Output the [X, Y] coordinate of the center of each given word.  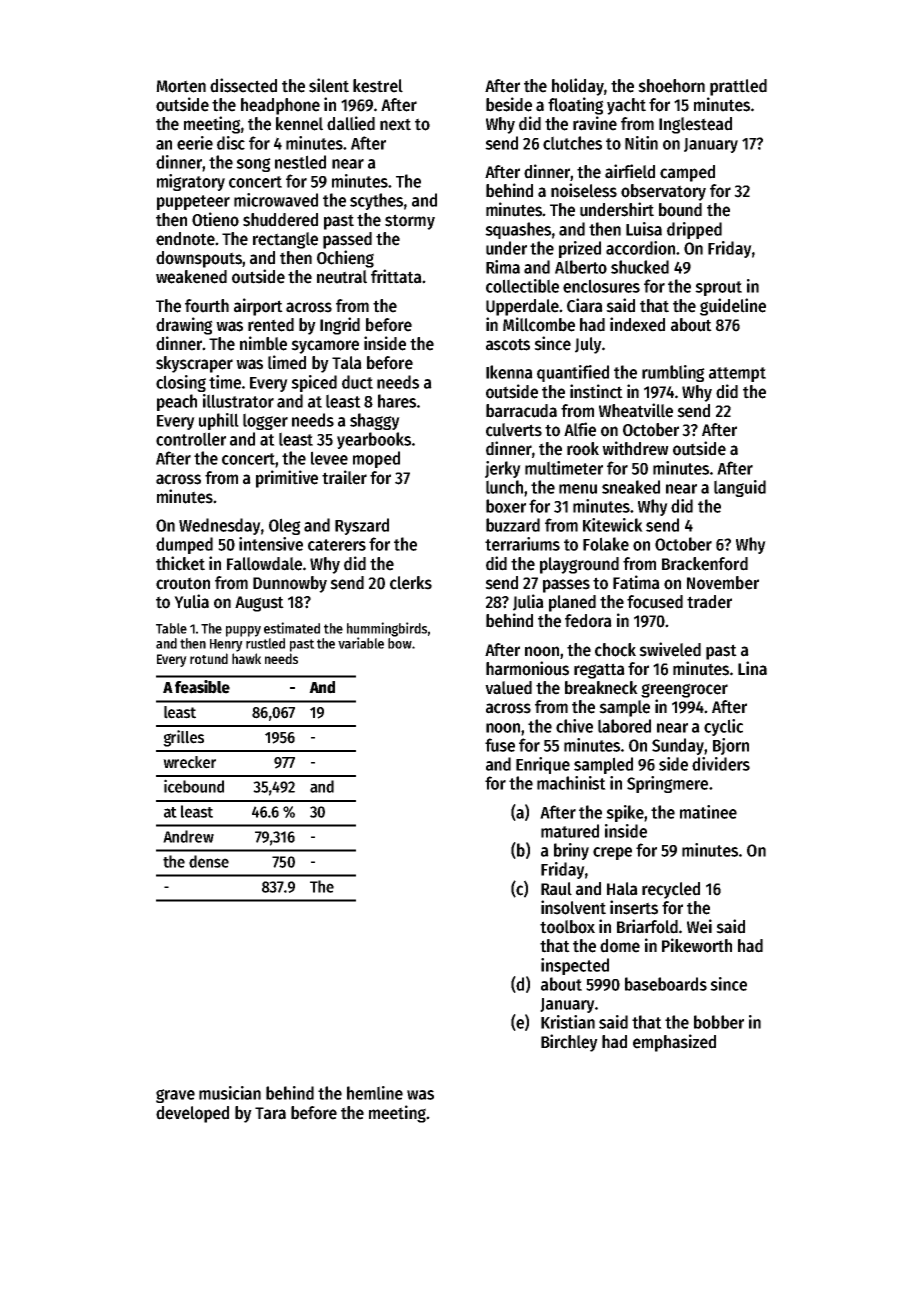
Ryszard [362, 526]
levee [329, 458]
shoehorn [671, 86]
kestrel [378, 86]
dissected [243, 85]
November [723, 583]
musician [230, 1093]
